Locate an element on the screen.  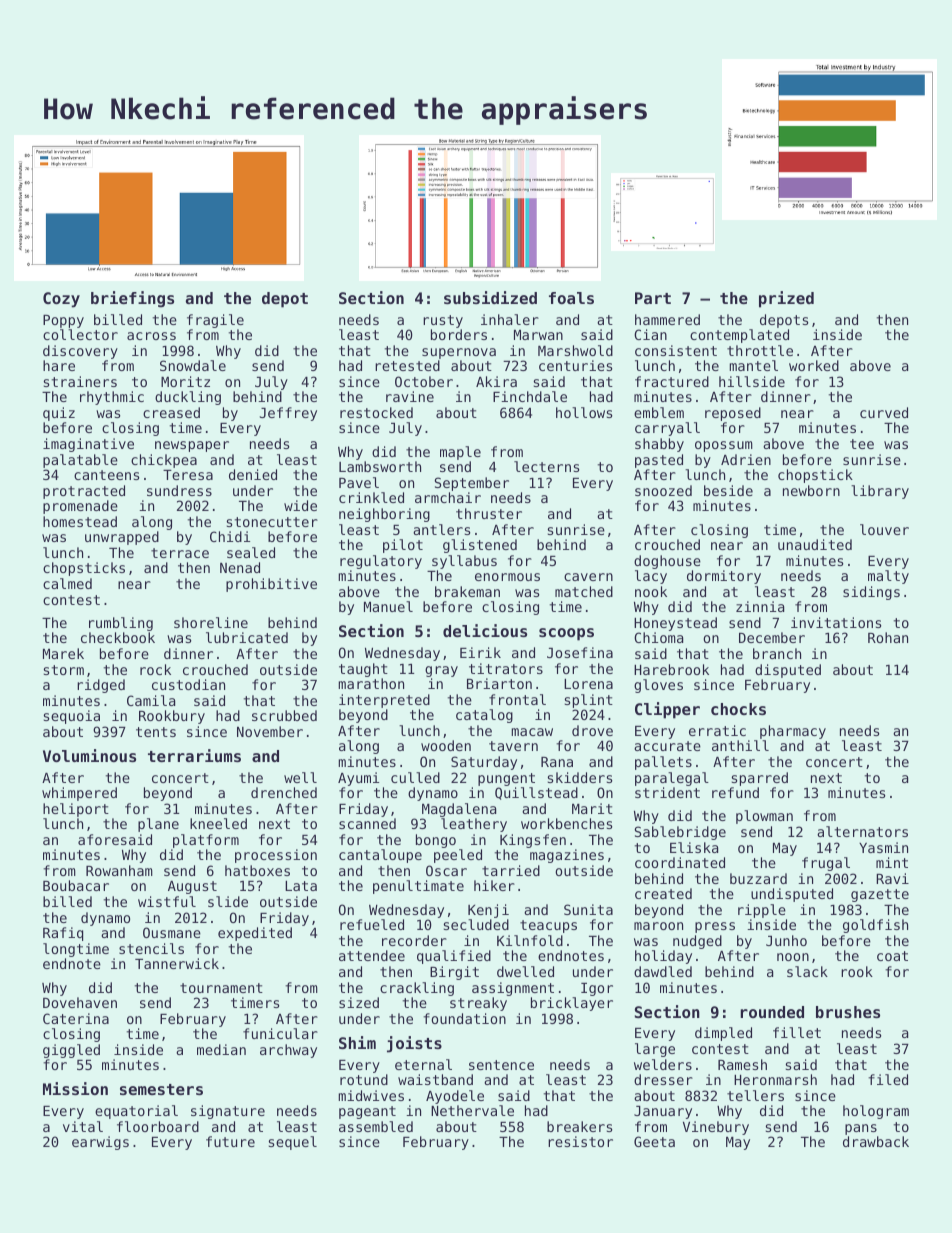
teacups is located at coordinates (548, 926).
